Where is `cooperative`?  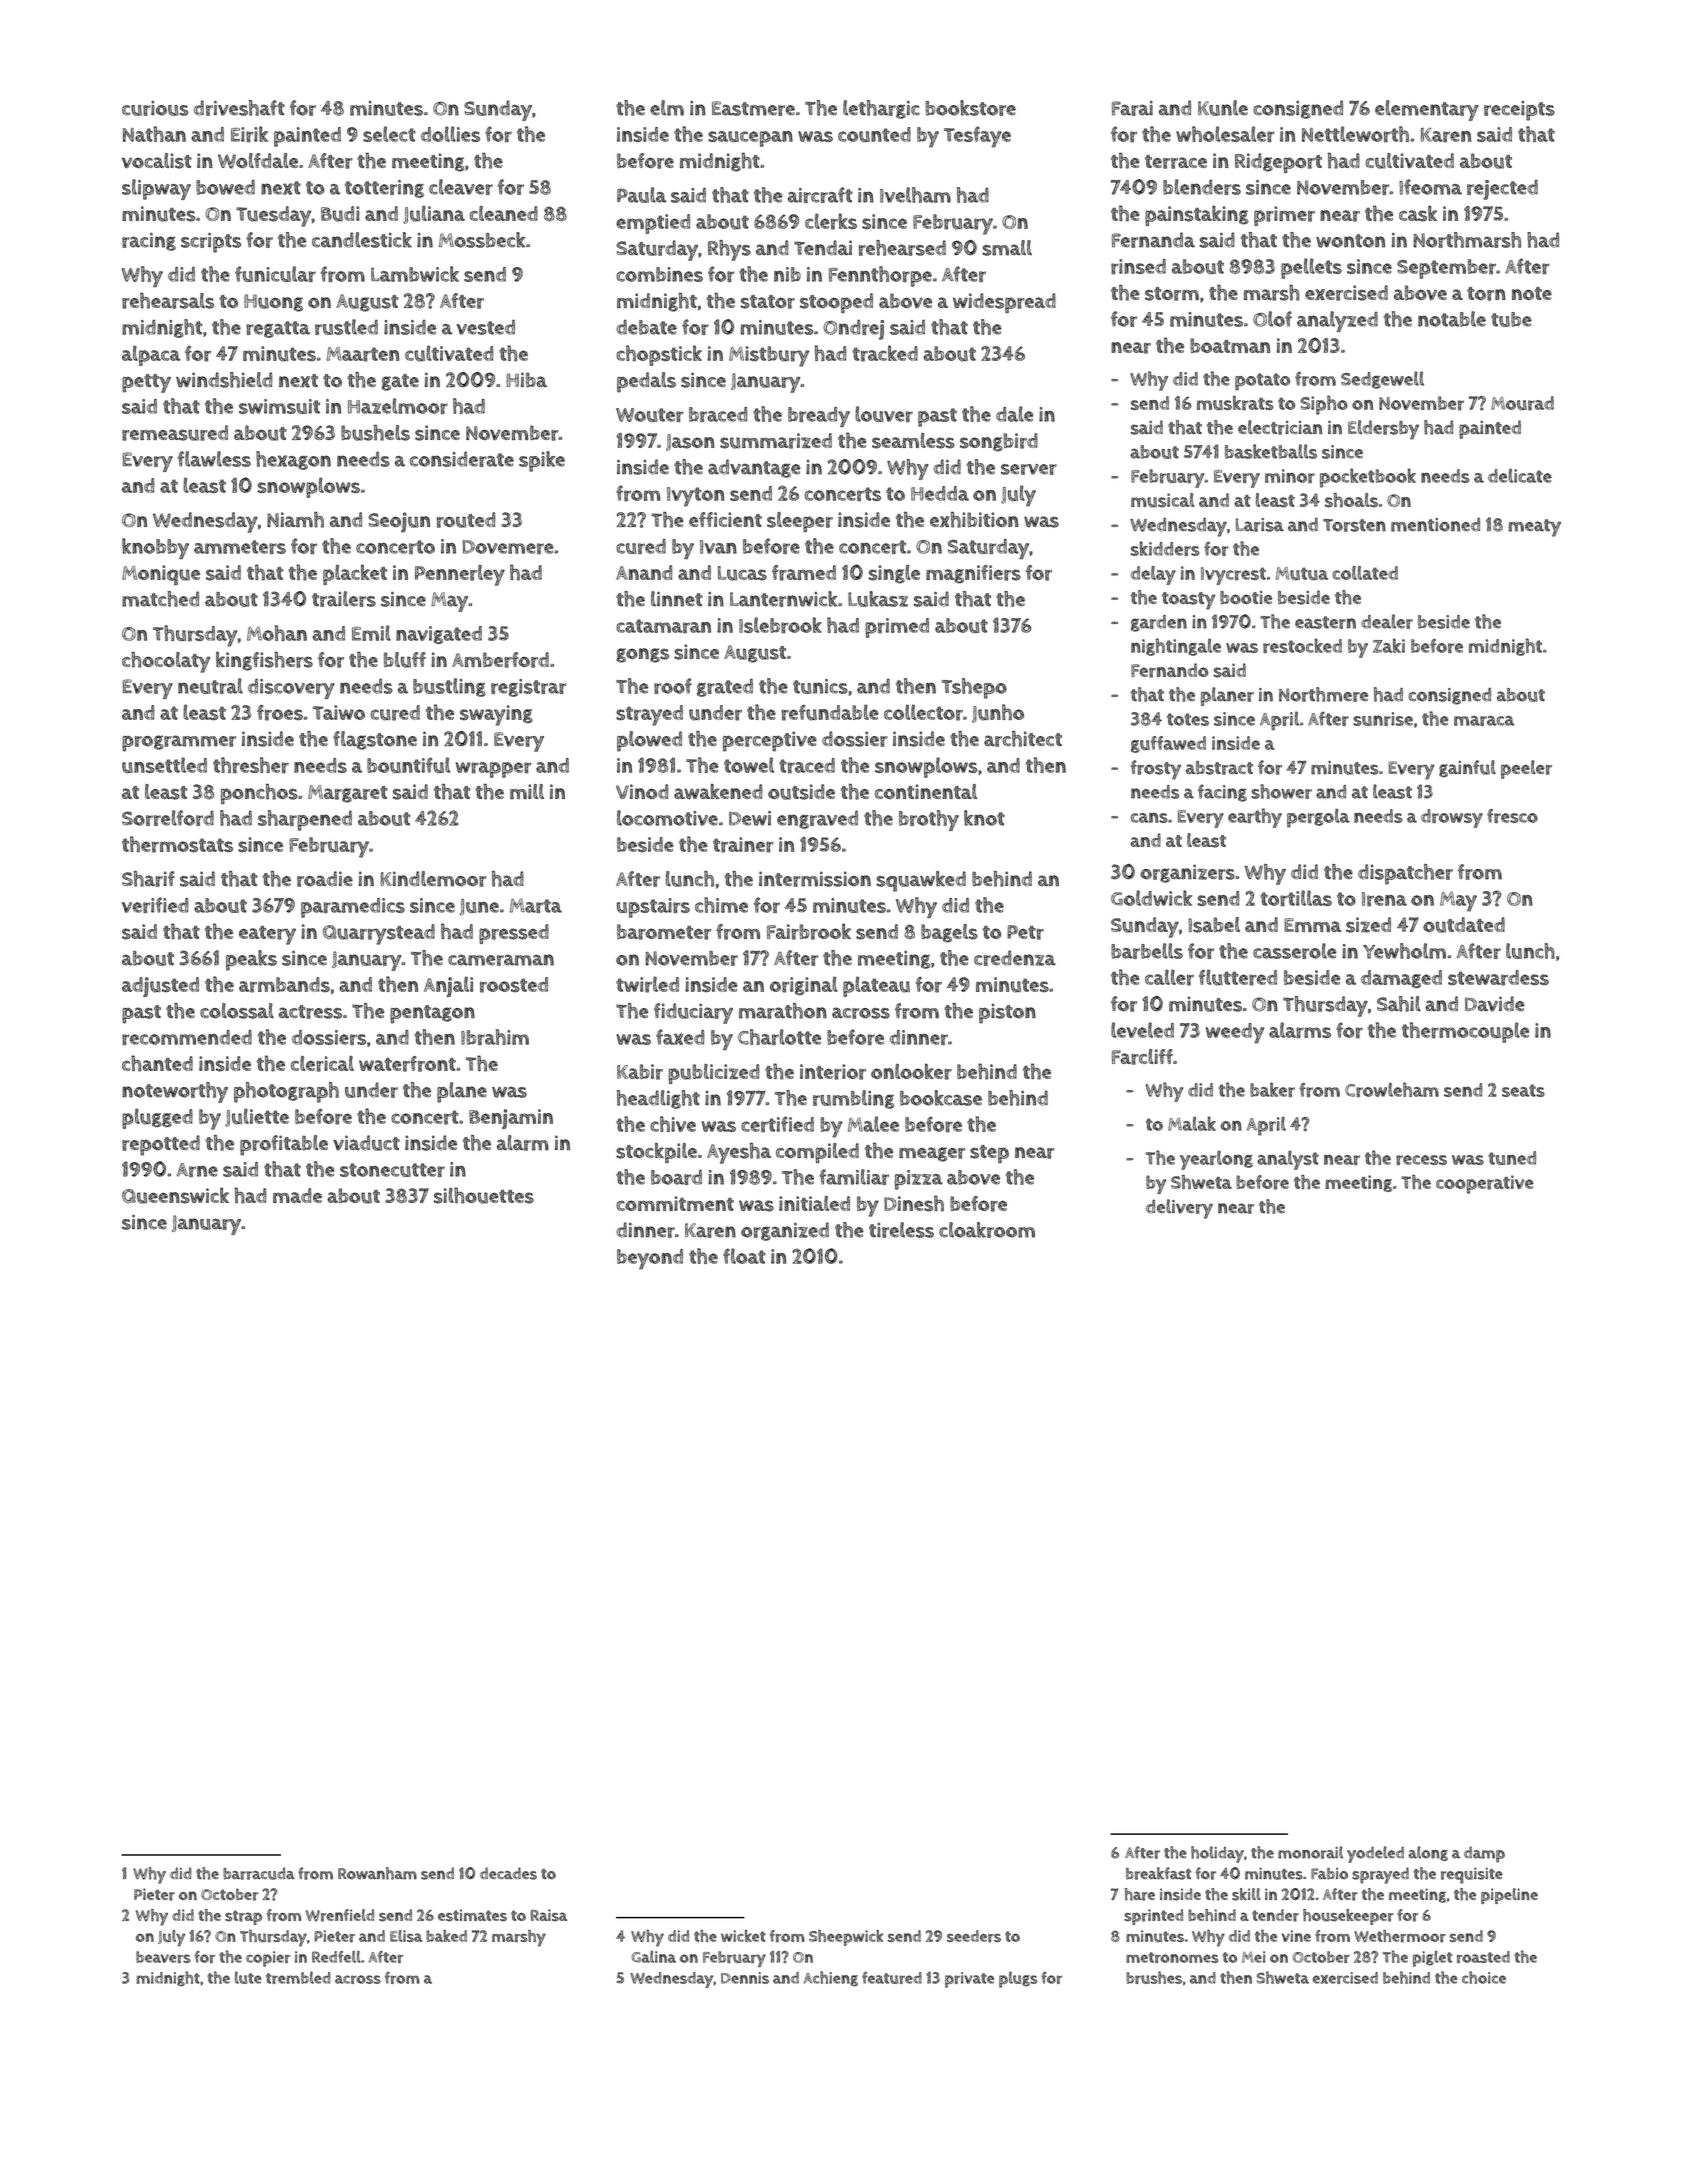 cooperative is located at coordinates (1485, 1184).
